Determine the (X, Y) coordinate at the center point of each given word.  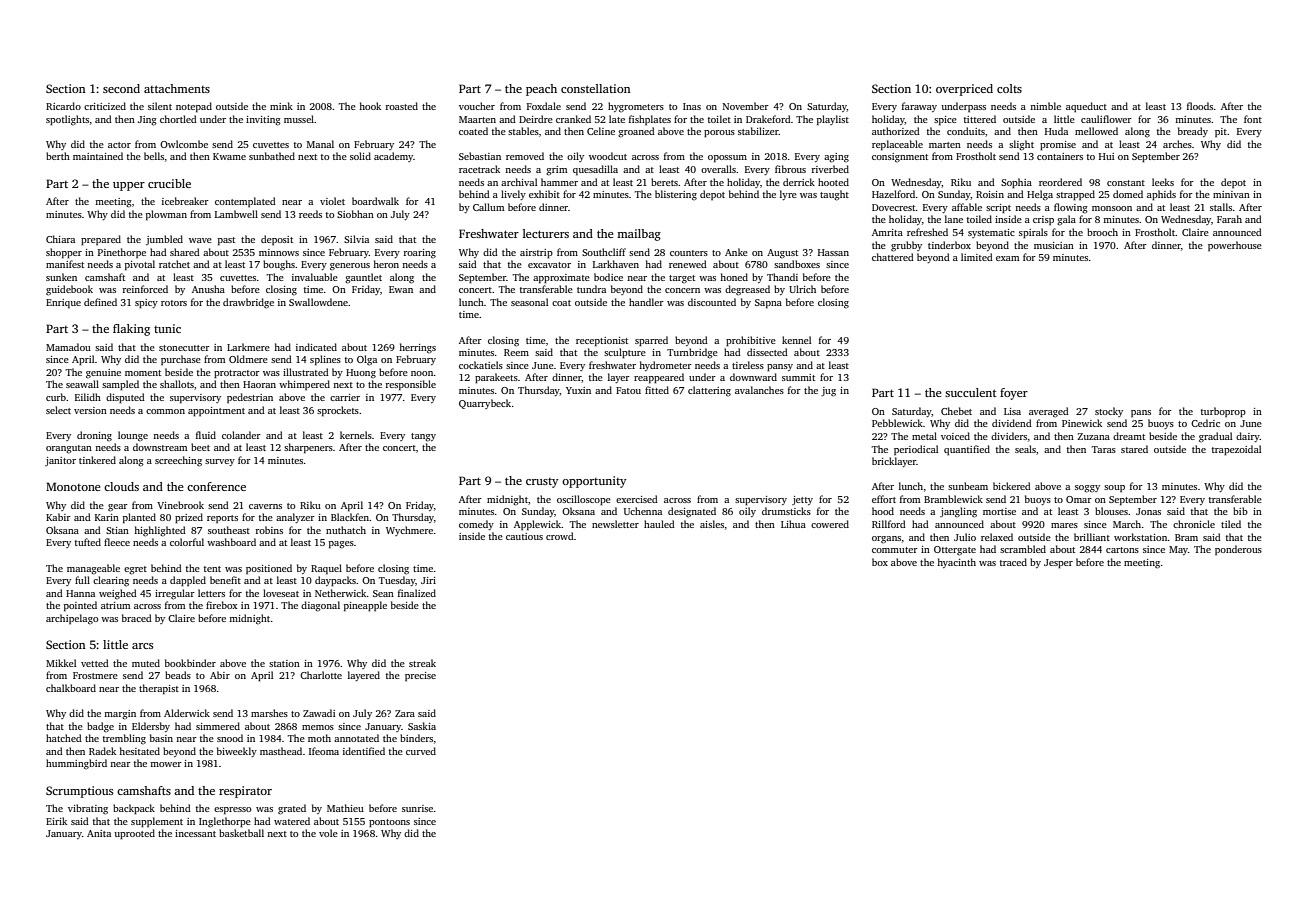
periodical (916, 450)
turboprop (1223, 412)
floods (1200, 106)
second (121, 88)
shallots (177, 384)
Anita (99, 833)
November (746, 106)
